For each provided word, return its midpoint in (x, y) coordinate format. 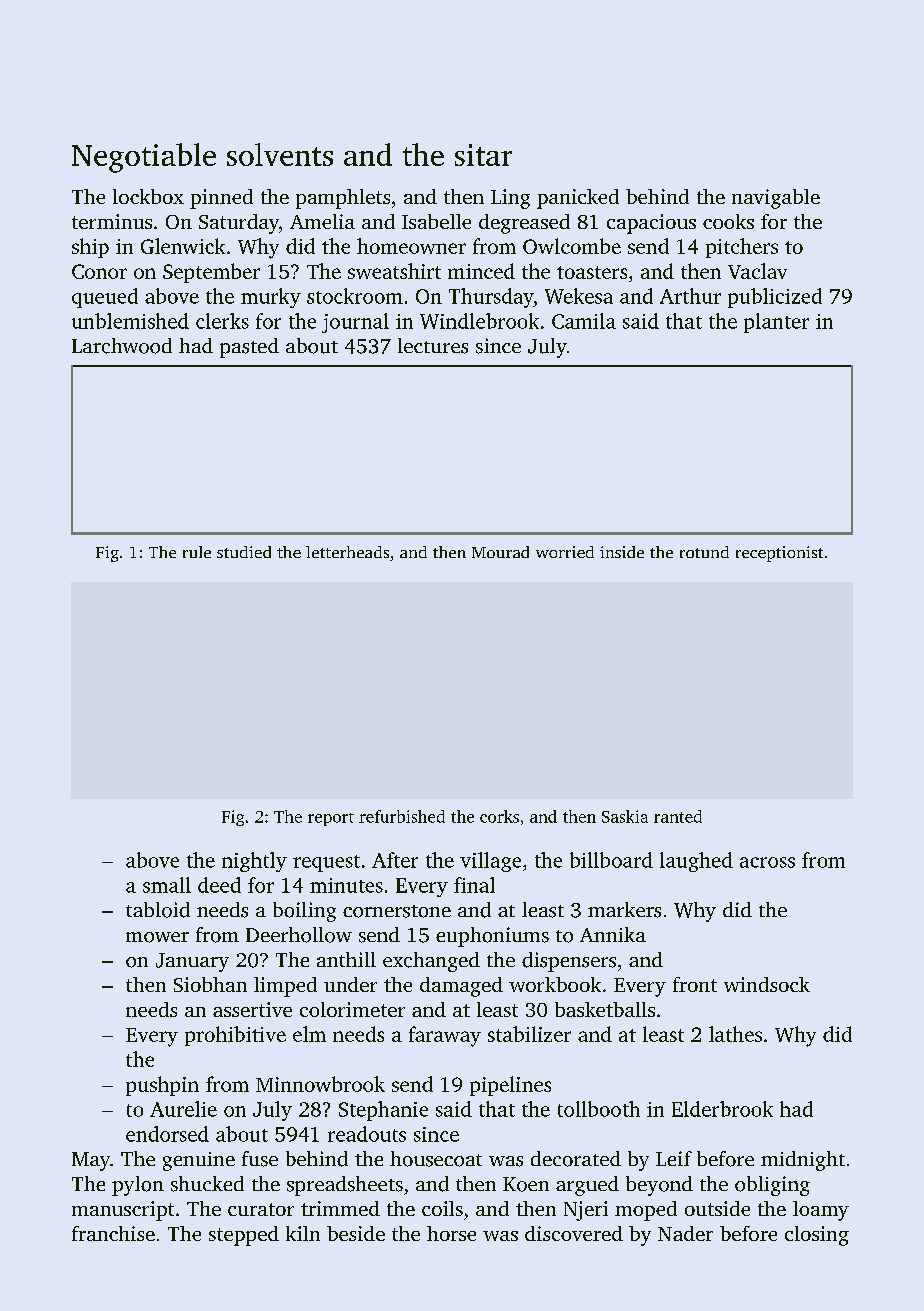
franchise (113, 1233)
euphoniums (492, 937)
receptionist (779, 554)
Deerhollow (299, 935)
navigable (776, 199)
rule (197, 552)
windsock (767, 984)
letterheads (347, 552)
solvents (280, 154)
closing (817, 1236)
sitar (483, 155)
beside (356, 1233)
